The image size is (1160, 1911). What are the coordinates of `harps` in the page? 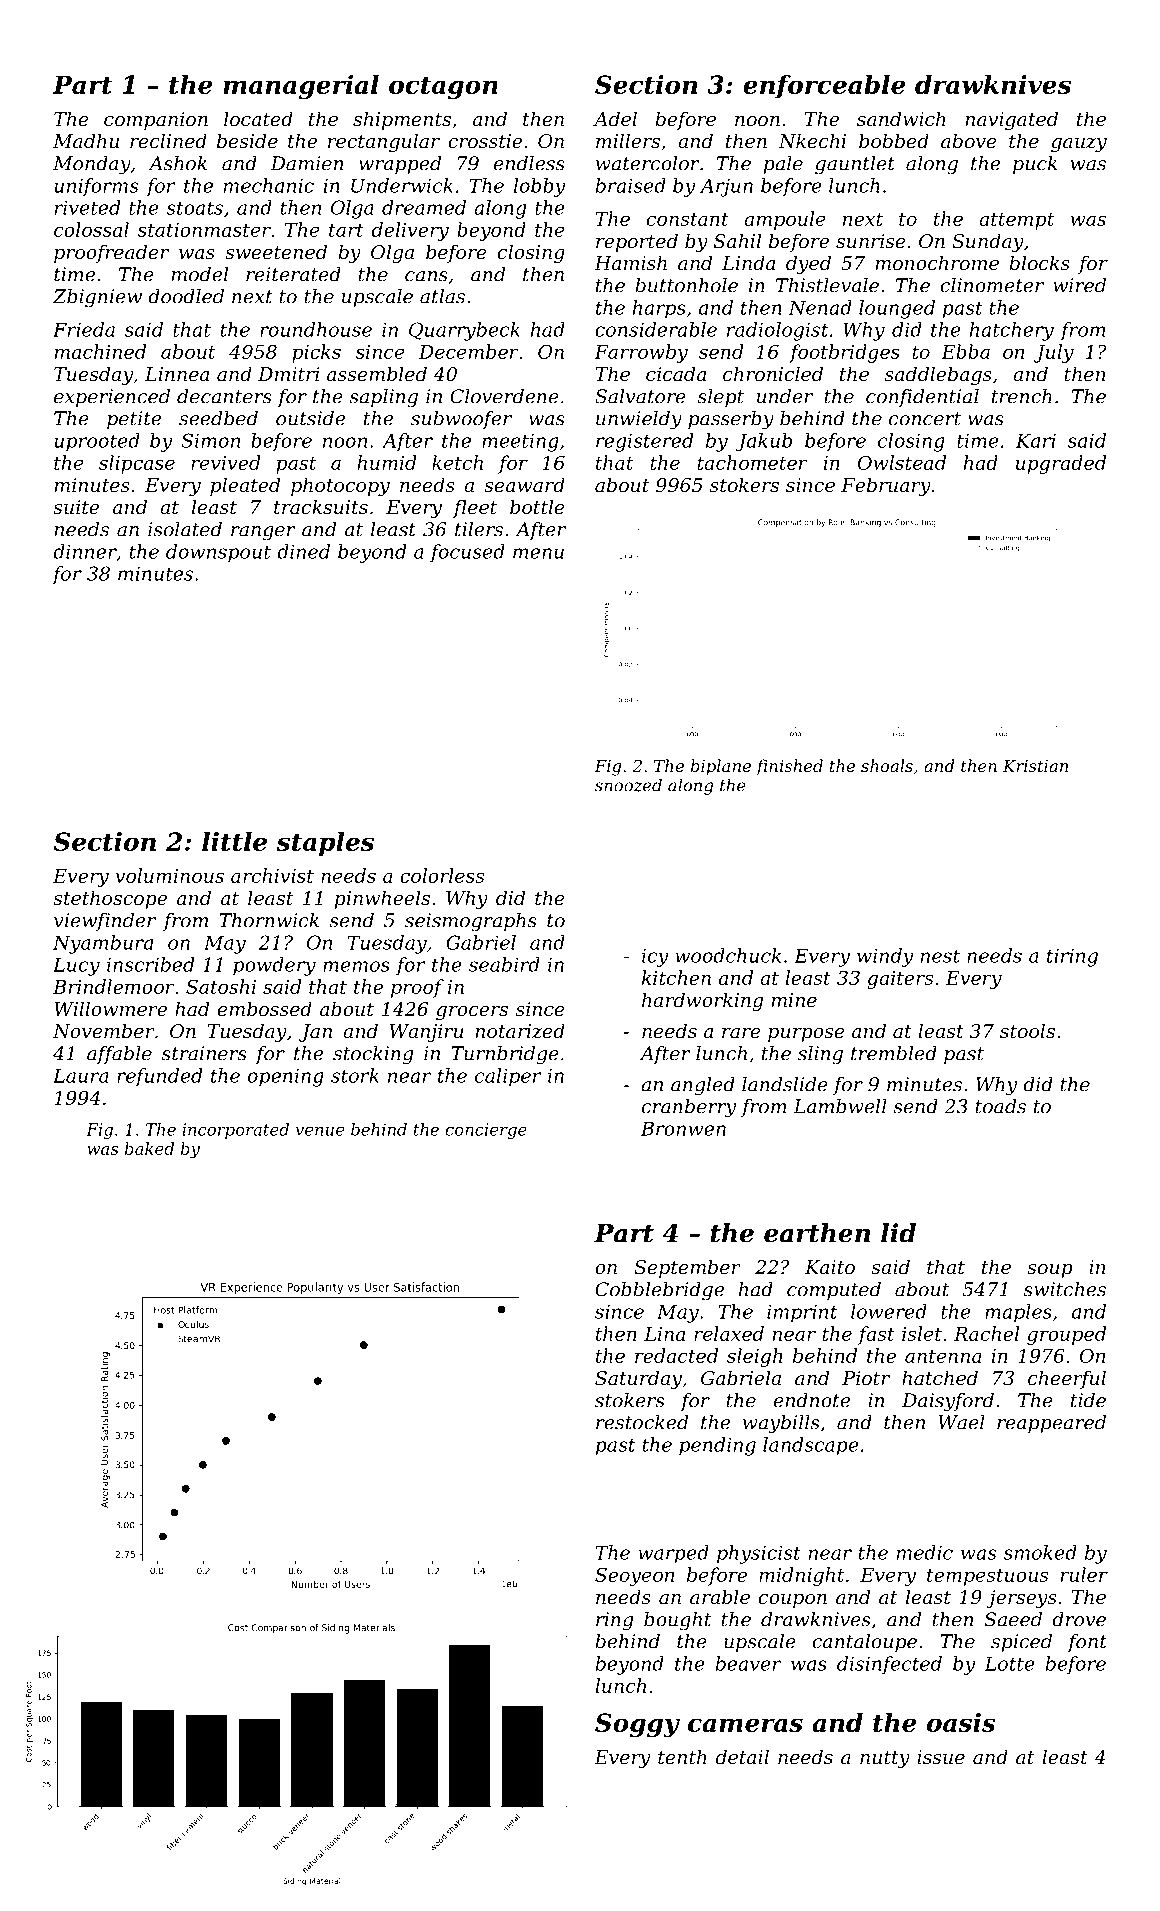 It's located at (659, 309).
